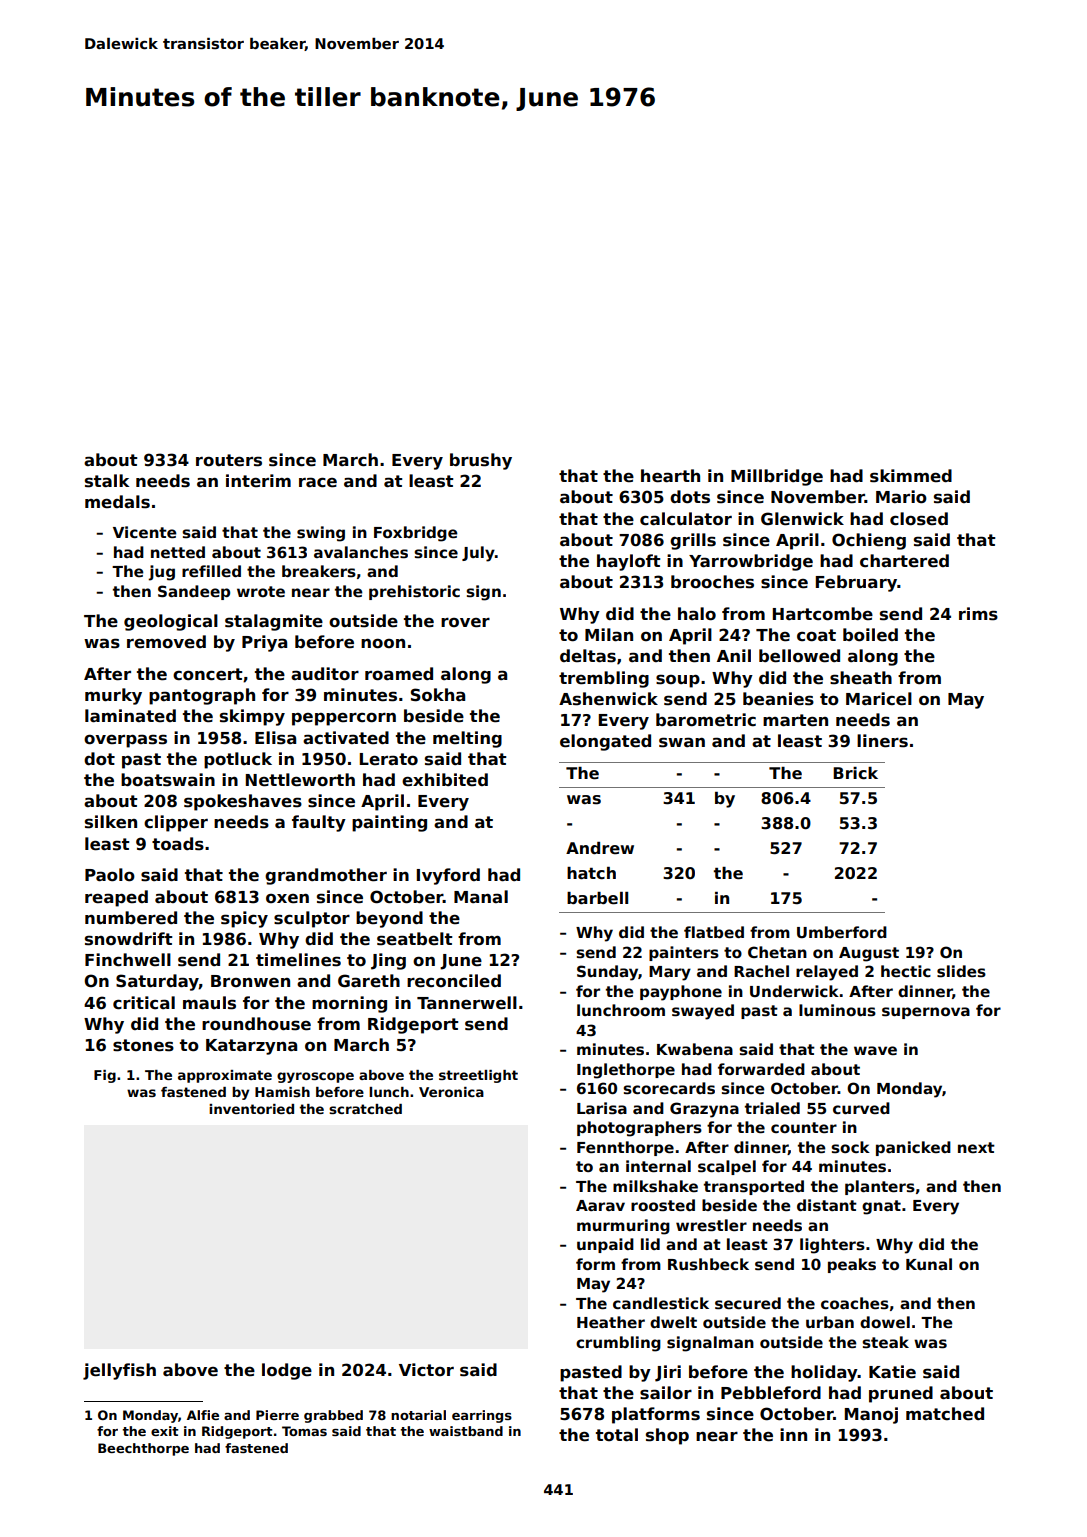  What do you see at coordinates (229, 460) in the screenshot?
I see `routers` at bounding box center [229, 460].
